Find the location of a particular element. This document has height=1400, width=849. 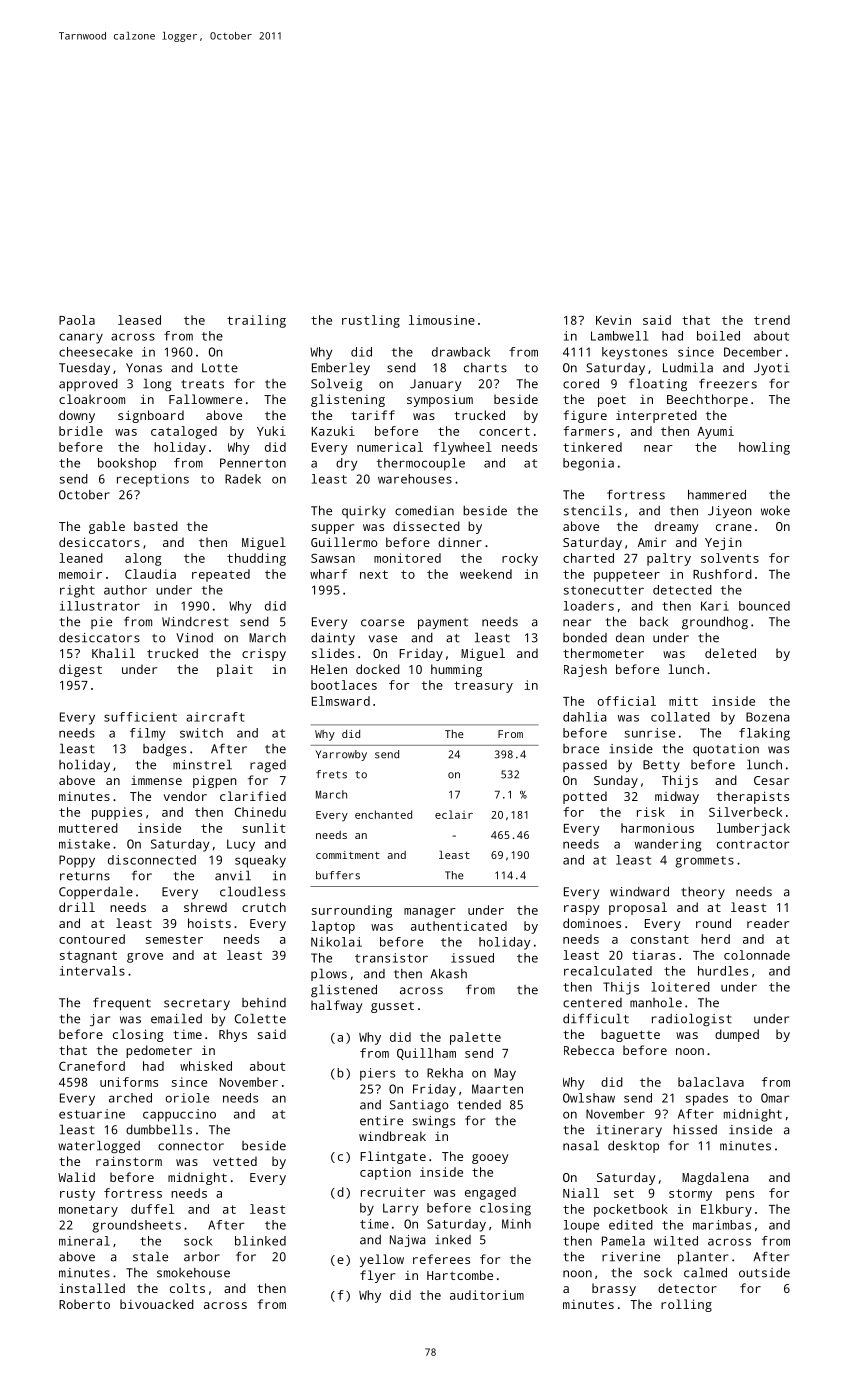

charted is located at coordinates (588, 558).
